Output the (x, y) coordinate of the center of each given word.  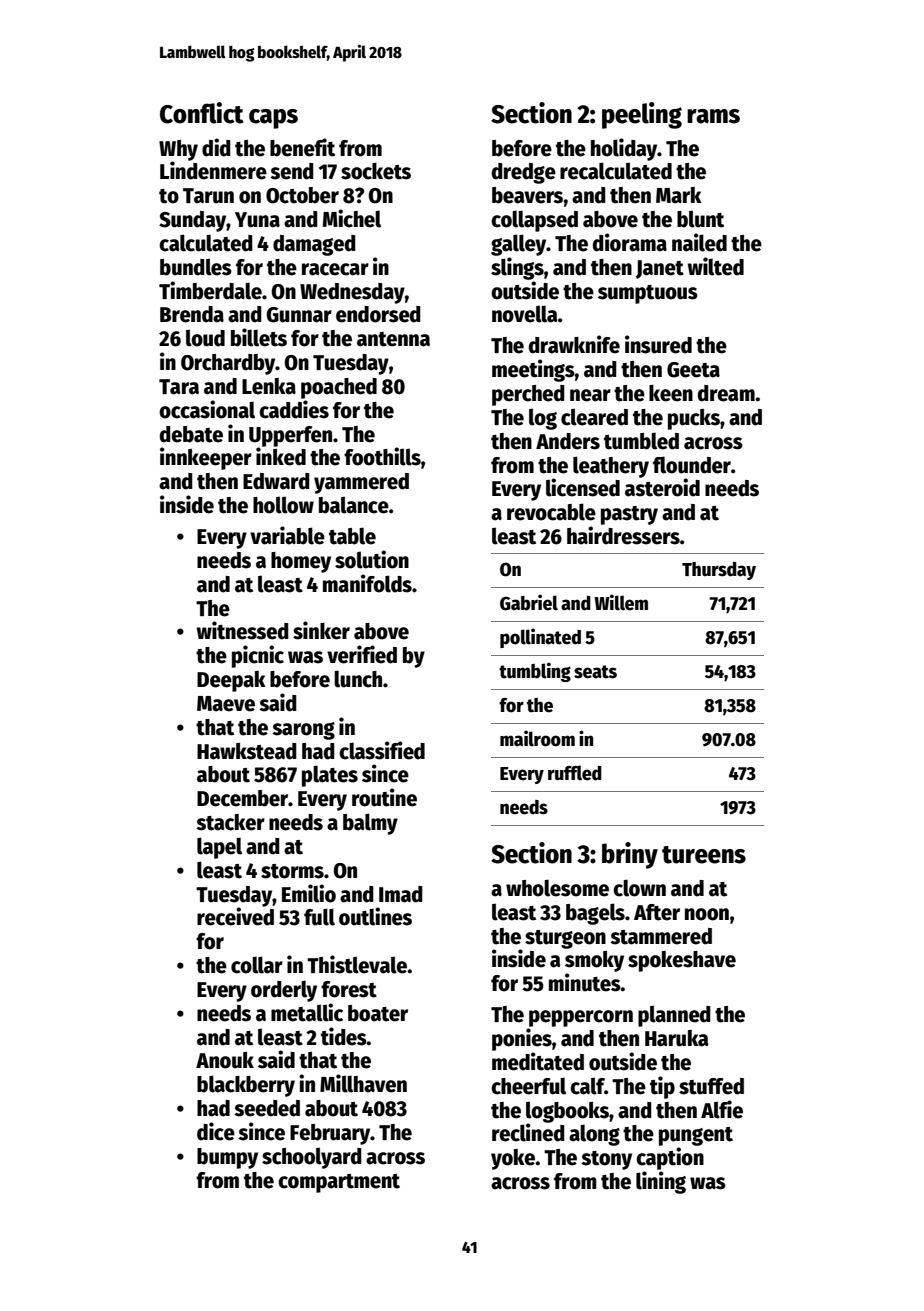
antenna (393, 339)
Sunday (192, 221)
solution (372, 559)
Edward (276, 481)
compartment (339, 1183)
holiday (624, 149)
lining (661, 1182)
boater (378, 1013)
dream (726, 393)
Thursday (719, 571)
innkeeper (206, 458)
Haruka (676, 1038)
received (235, 916)
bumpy (227, 1158)
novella (525, 314)
